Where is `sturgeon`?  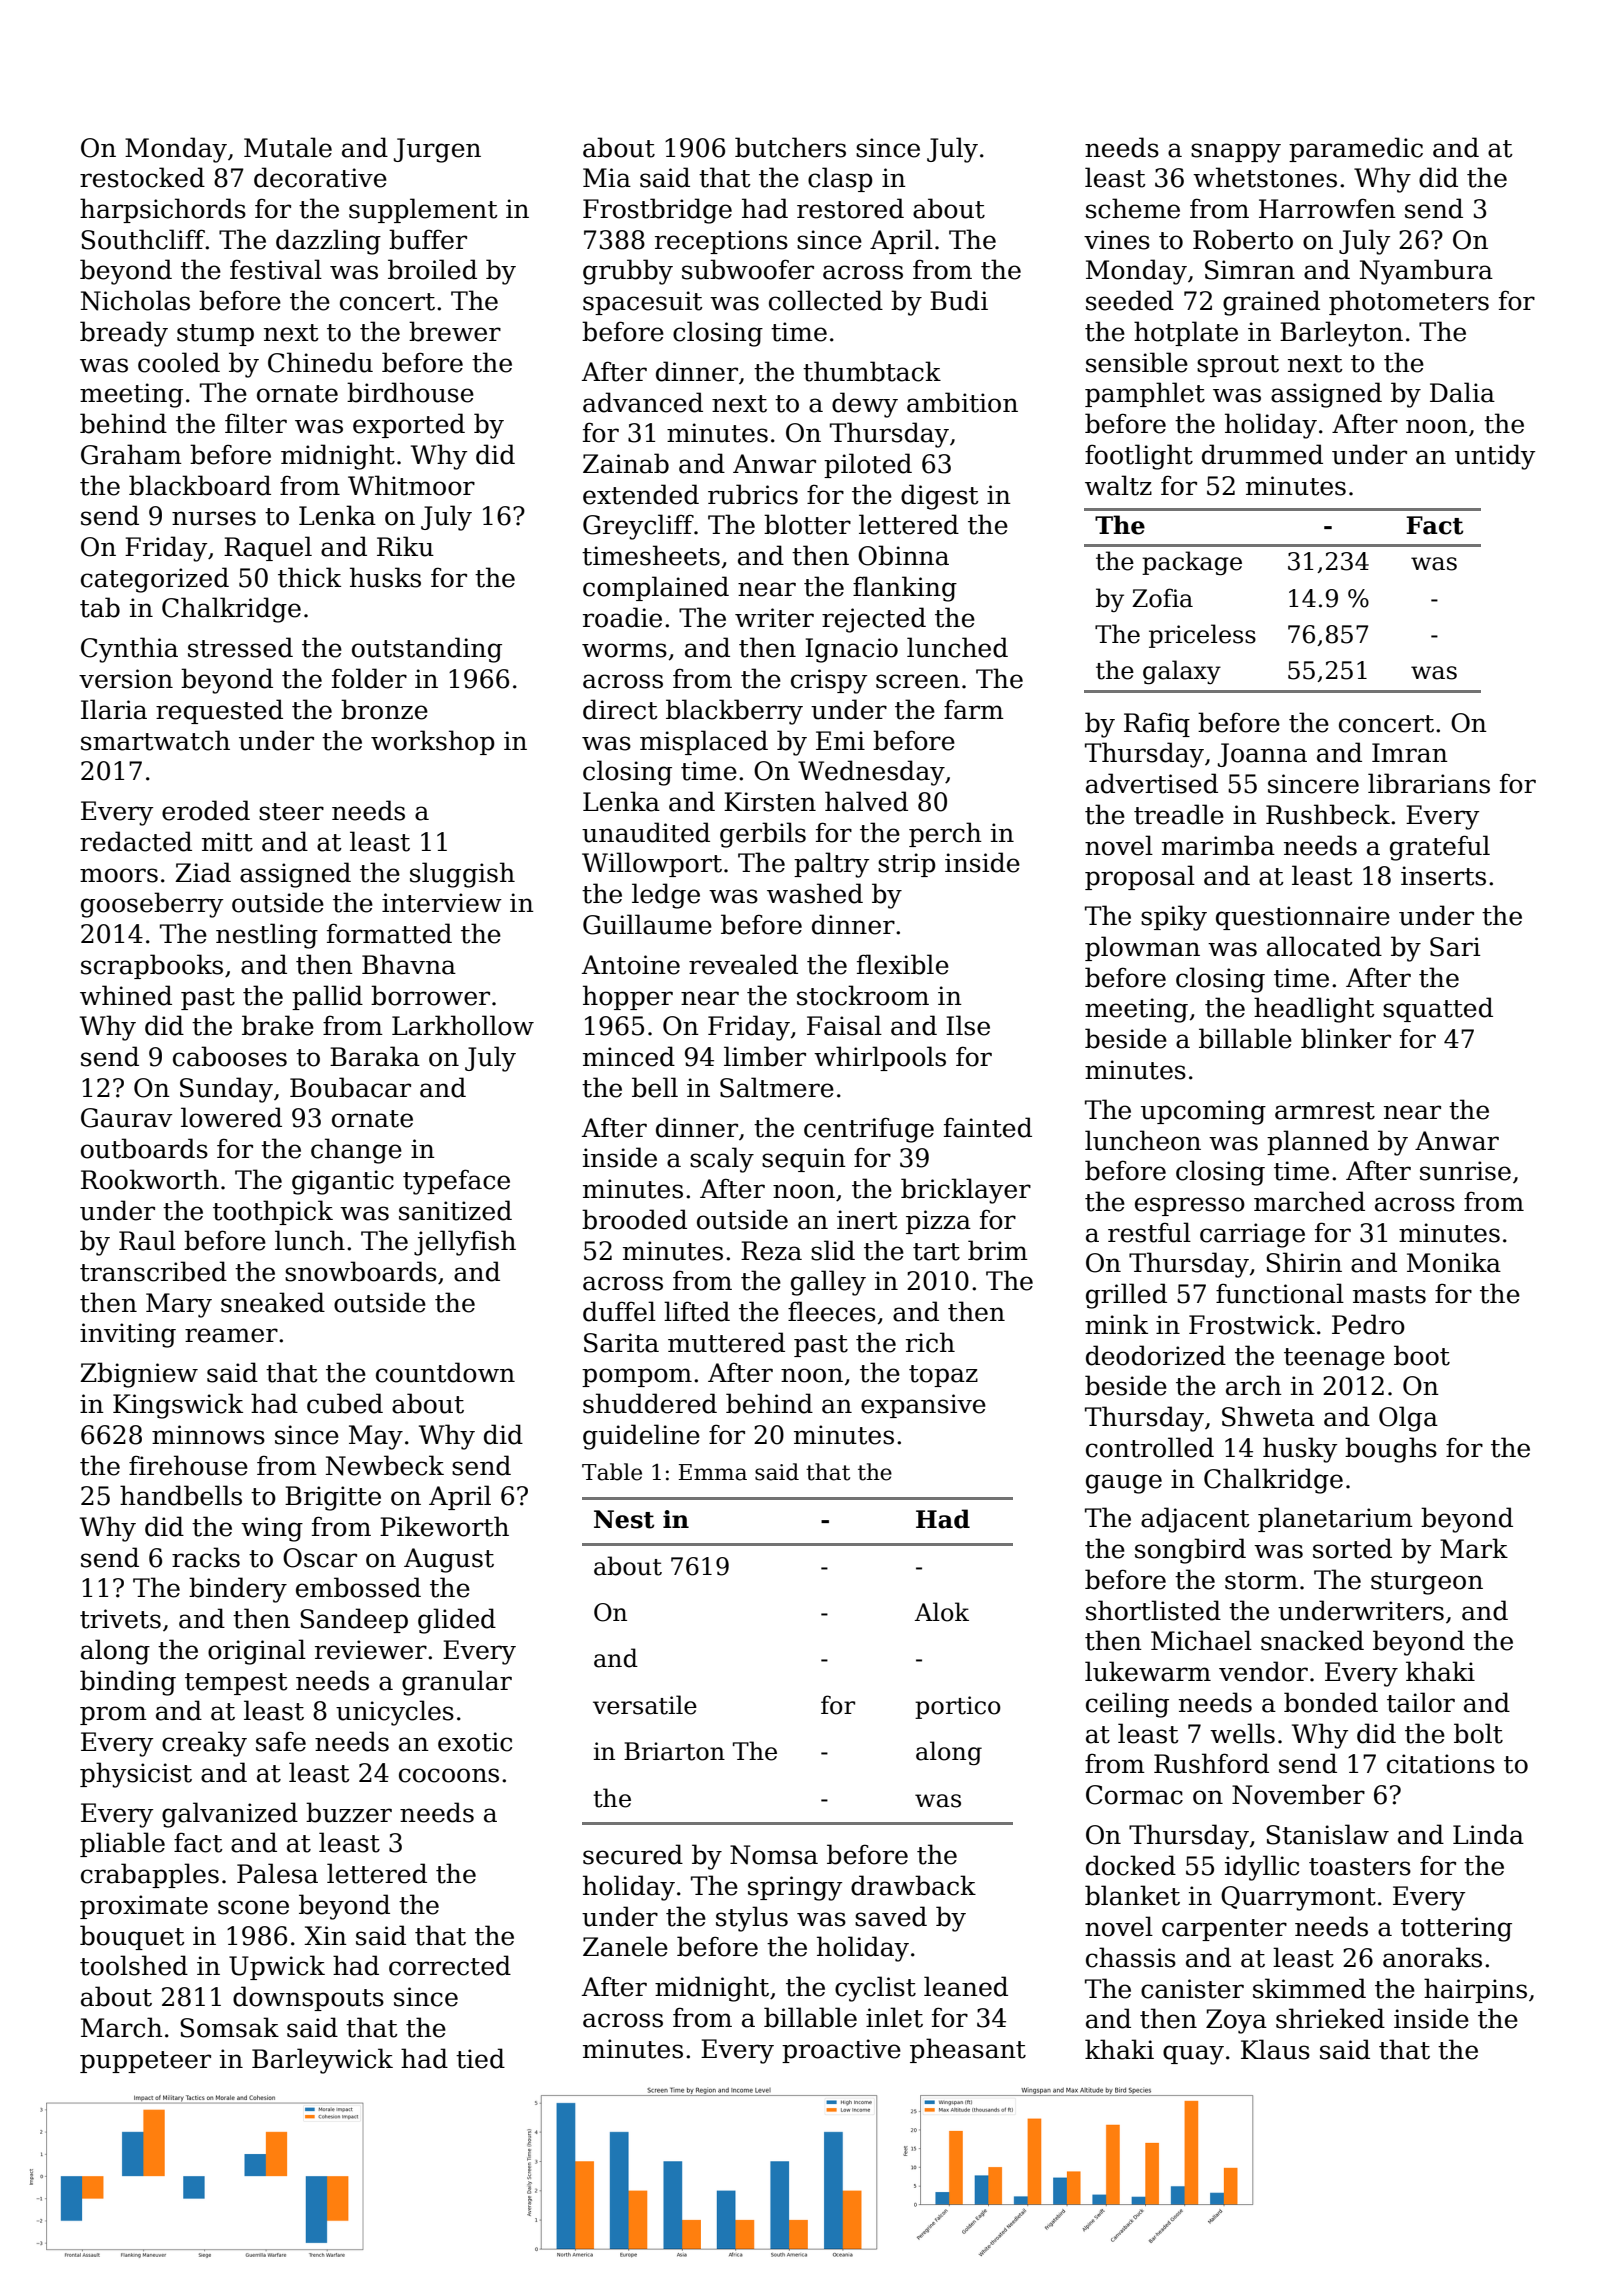
sturgeon is located at coordinates (1427, 1583).
